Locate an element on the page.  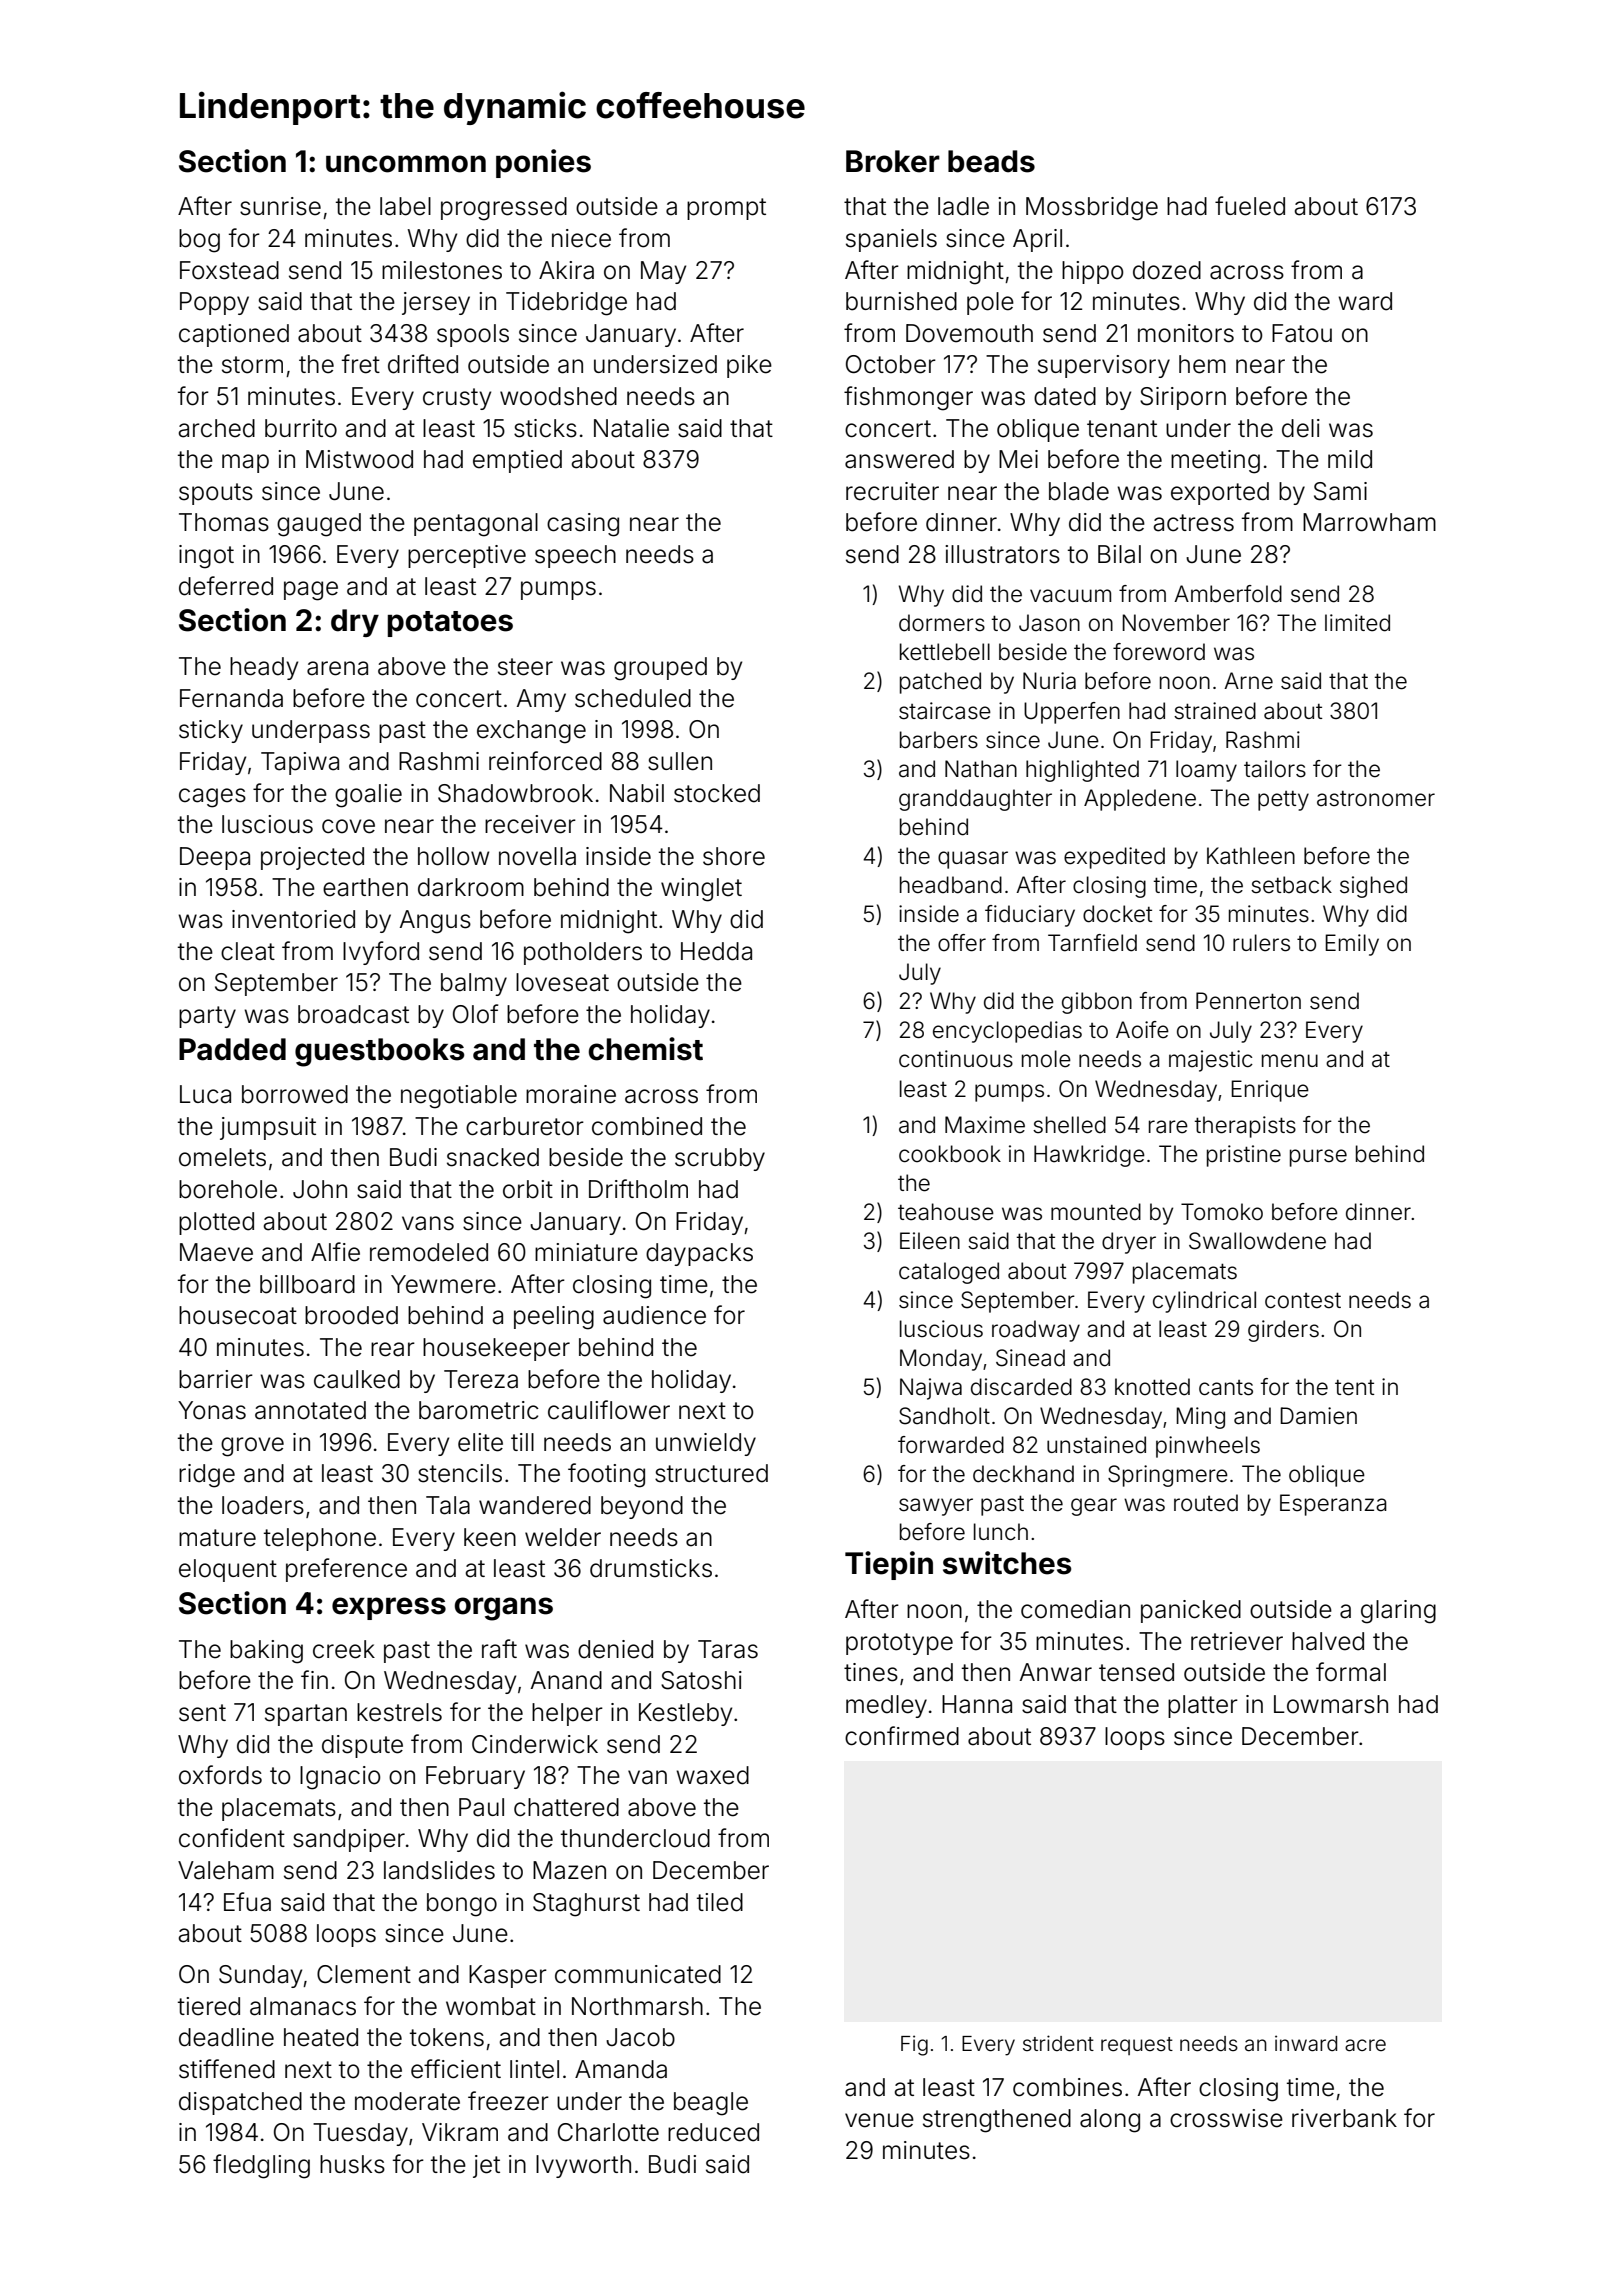
confirmed is located at coordinates (902, 1736).
